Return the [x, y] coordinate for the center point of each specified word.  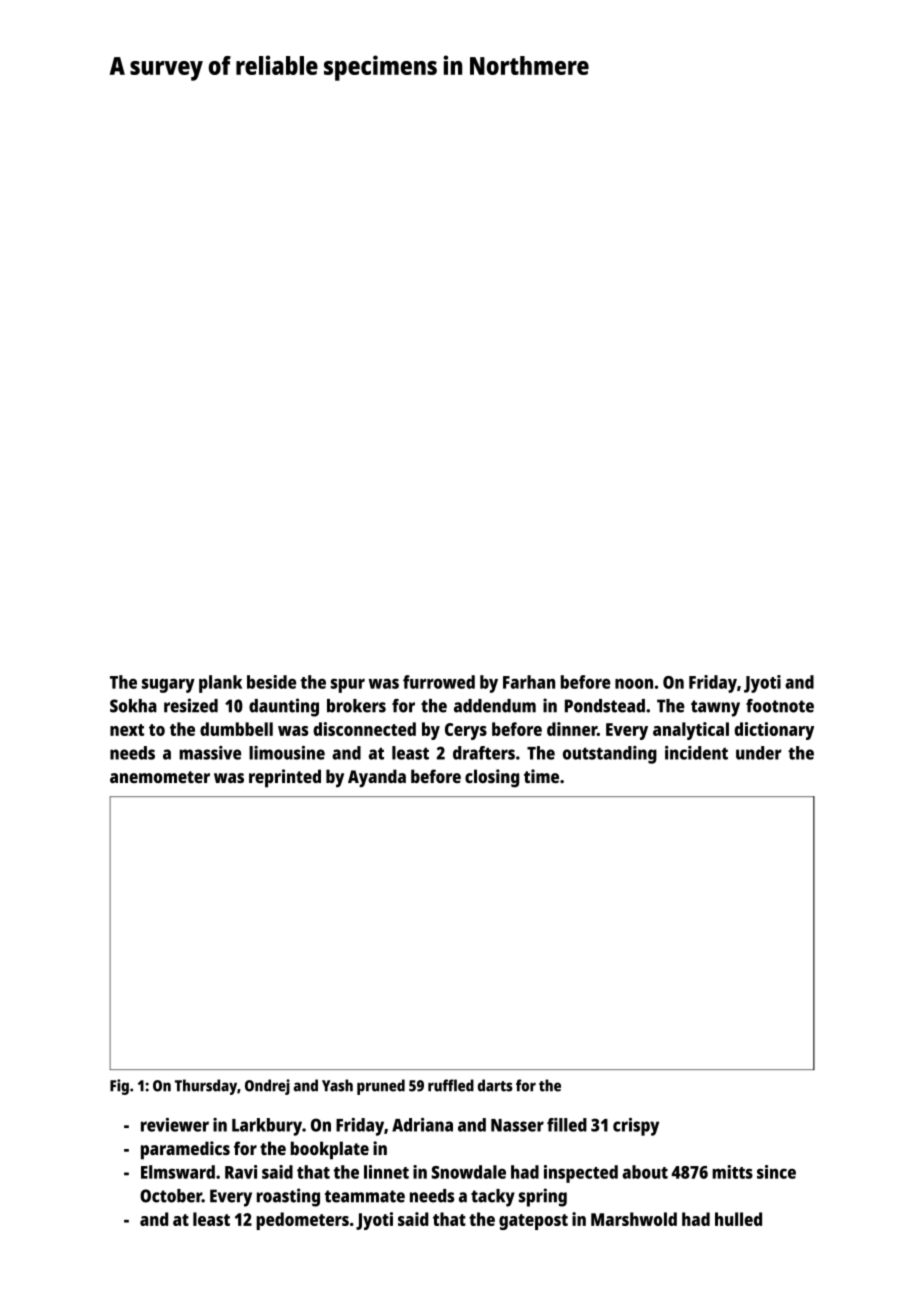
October [171, 1196]
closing [492, 778]
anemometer [160, 777]
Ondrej [267, 1087]
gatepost [533, 1222]
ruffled [451, 1085]
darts [495, 1085]
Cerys [466, 731]
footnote [780, 706]
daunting [284, 707]
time [541, 776]
